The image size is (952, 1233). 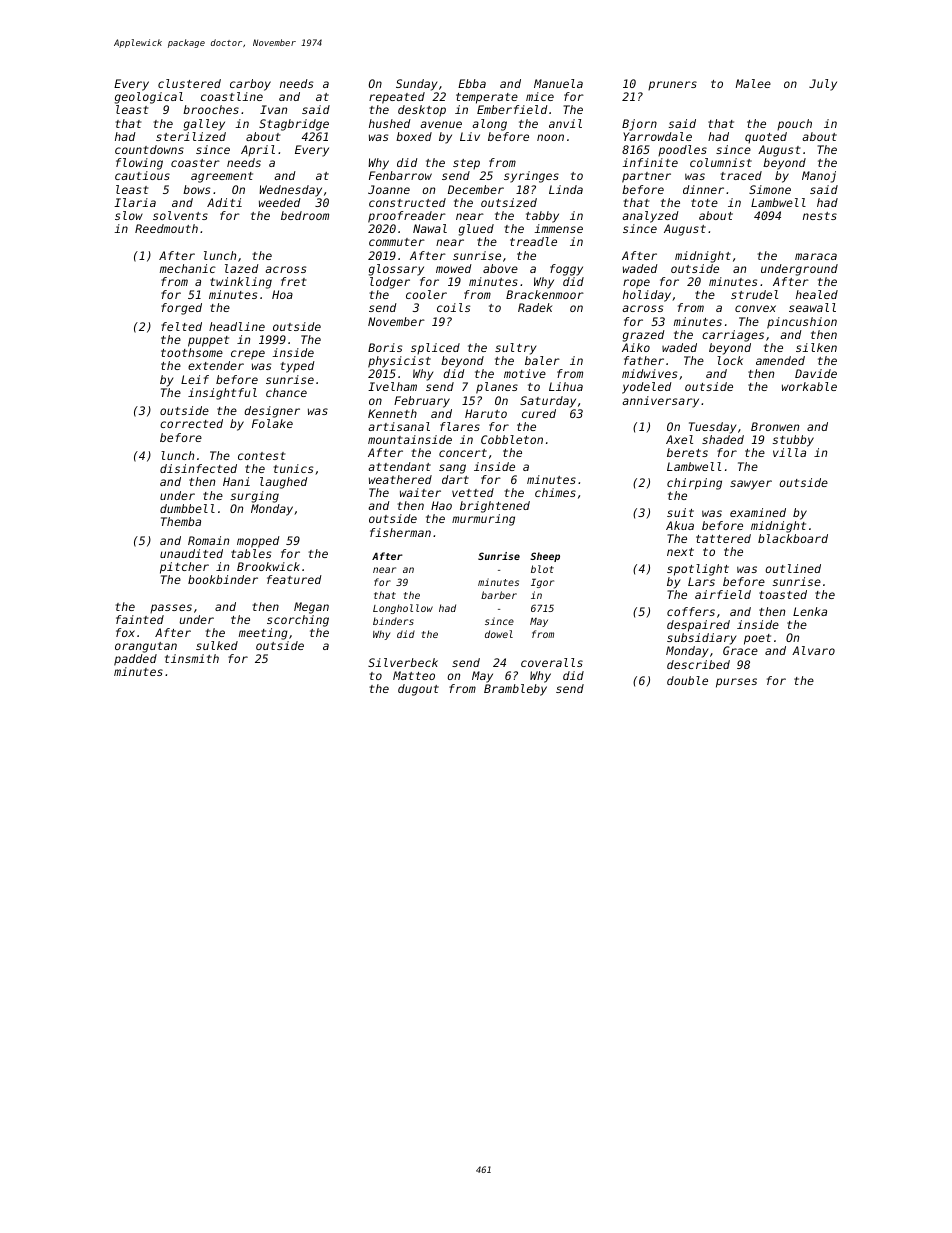 I want to click on disinfected, so click(x=198, y=468).
